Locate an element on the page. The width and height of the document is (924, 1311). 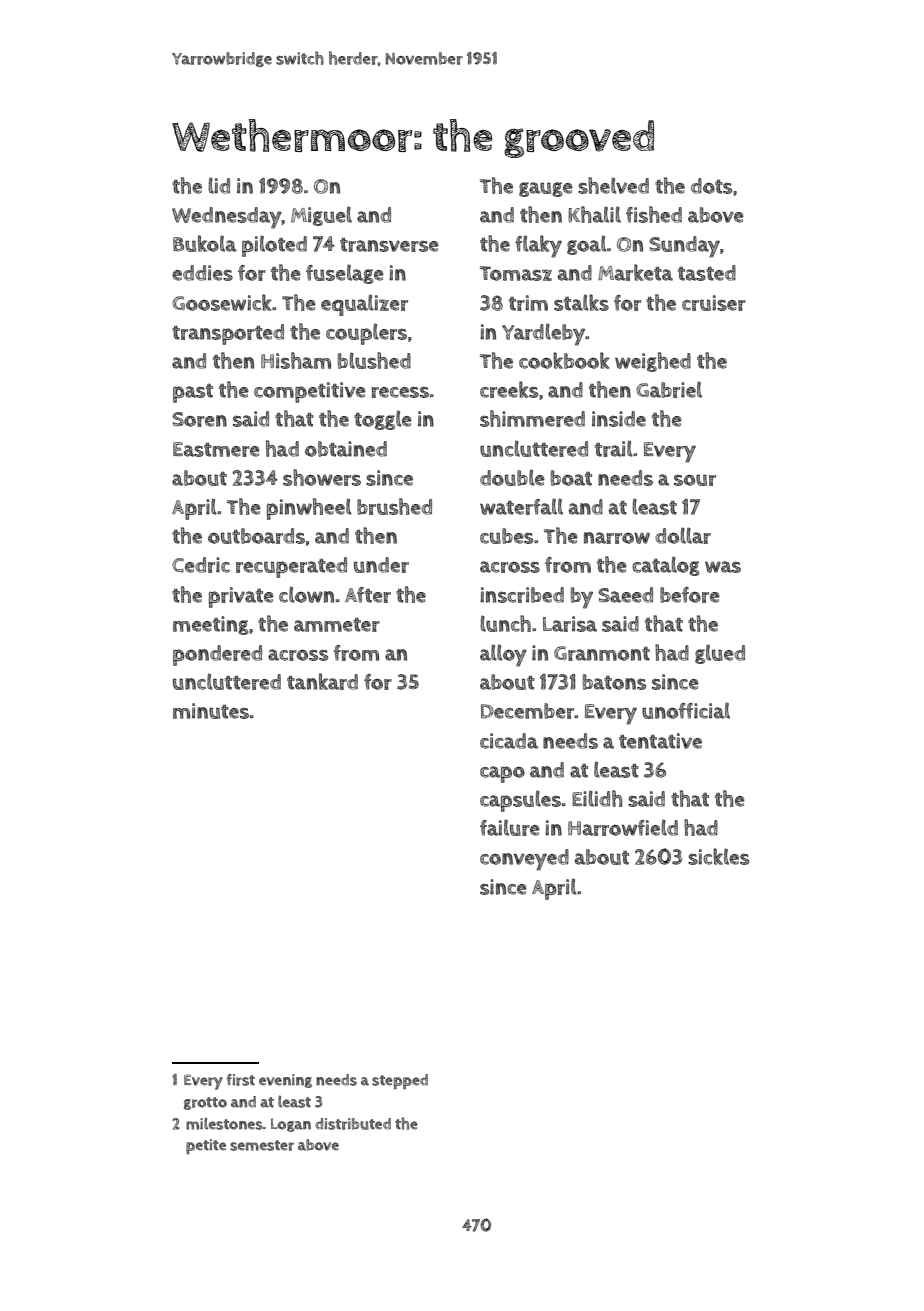
Goosewick is located at coordinates (222, 302).
